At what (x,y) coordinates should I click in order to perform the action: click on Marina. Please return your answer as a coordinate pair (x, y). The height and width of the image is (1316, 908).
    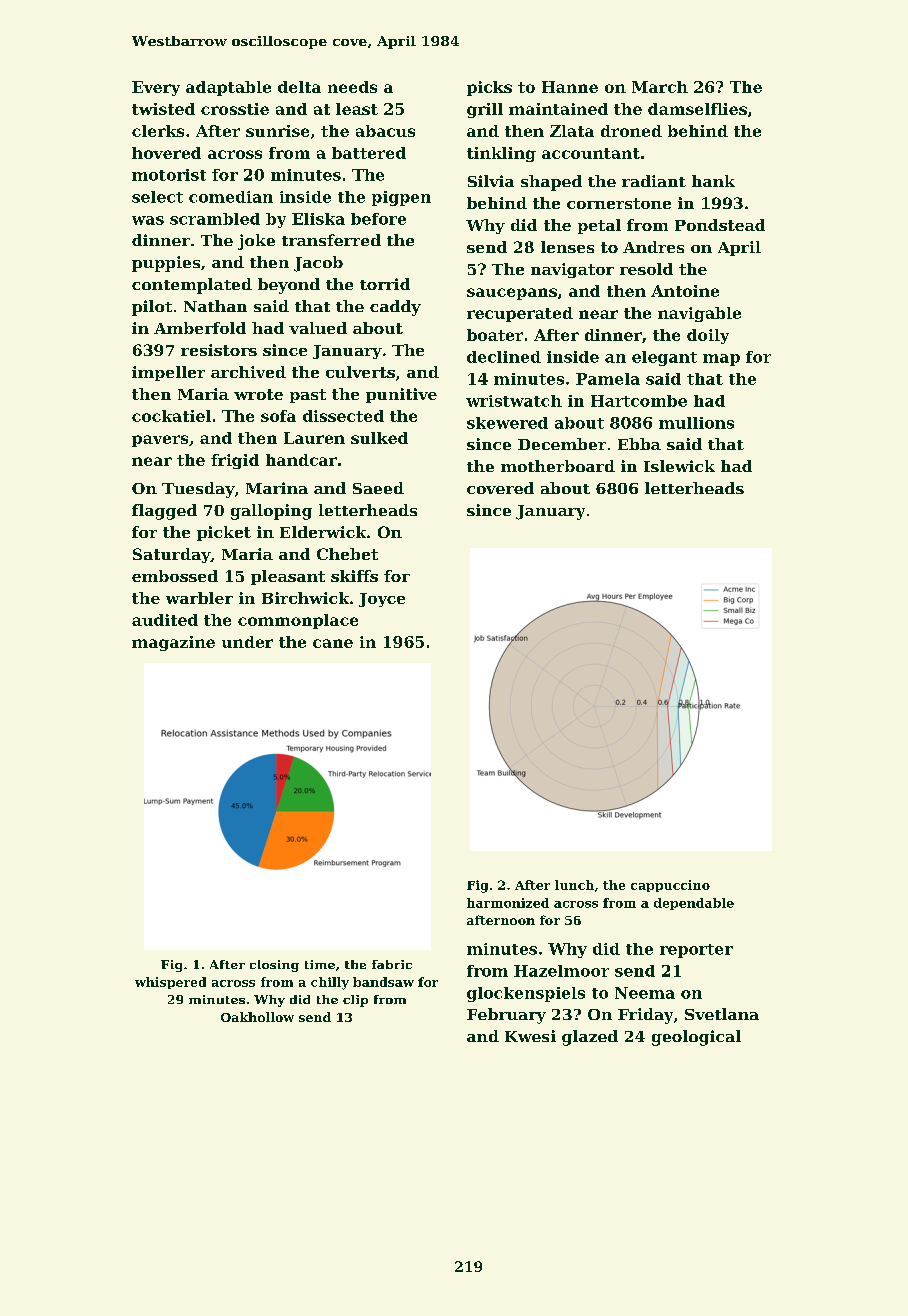
    Looking at the image, I should click on (277, 488).
